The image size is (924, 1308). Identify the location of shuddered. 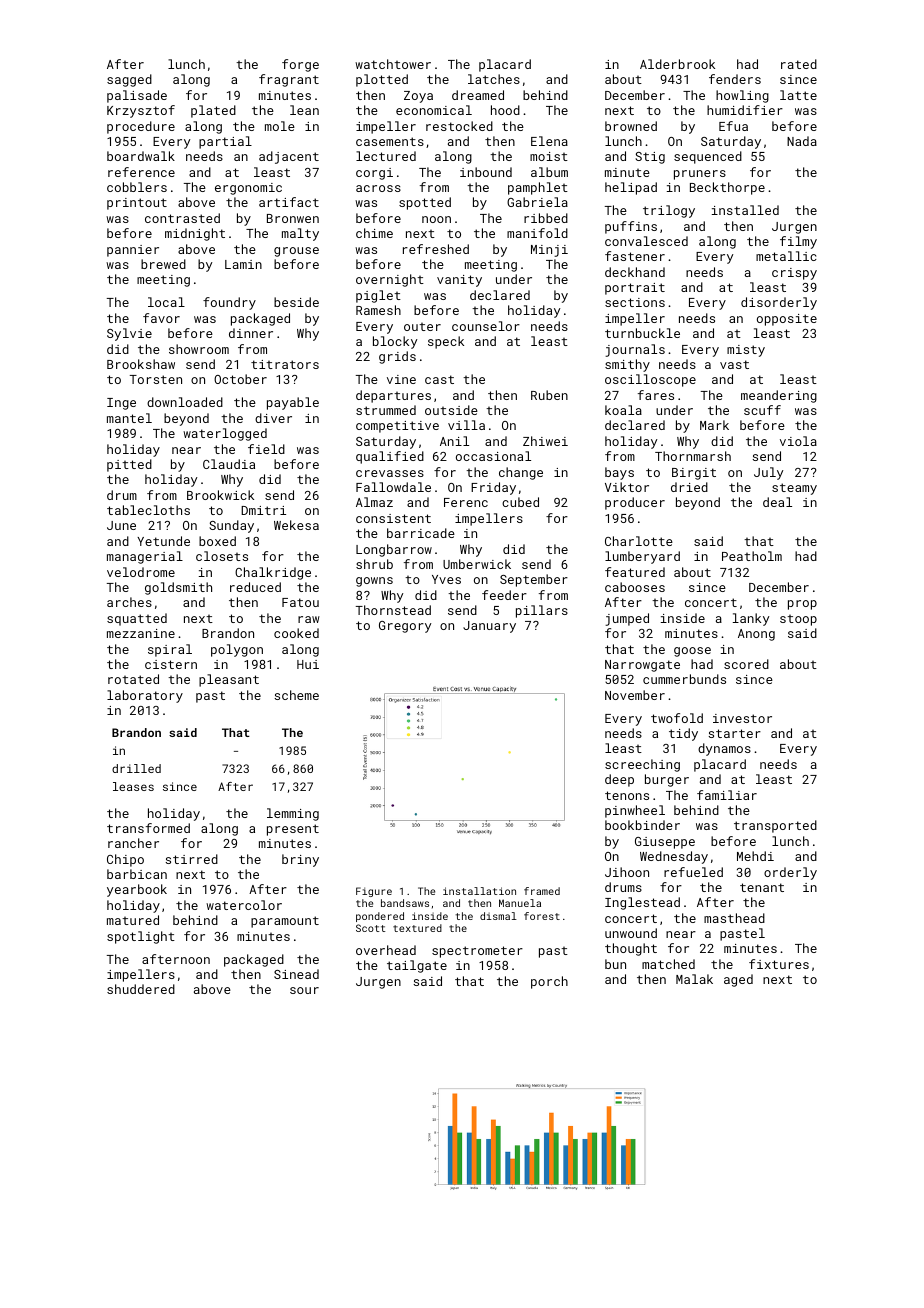
(141, 989).
